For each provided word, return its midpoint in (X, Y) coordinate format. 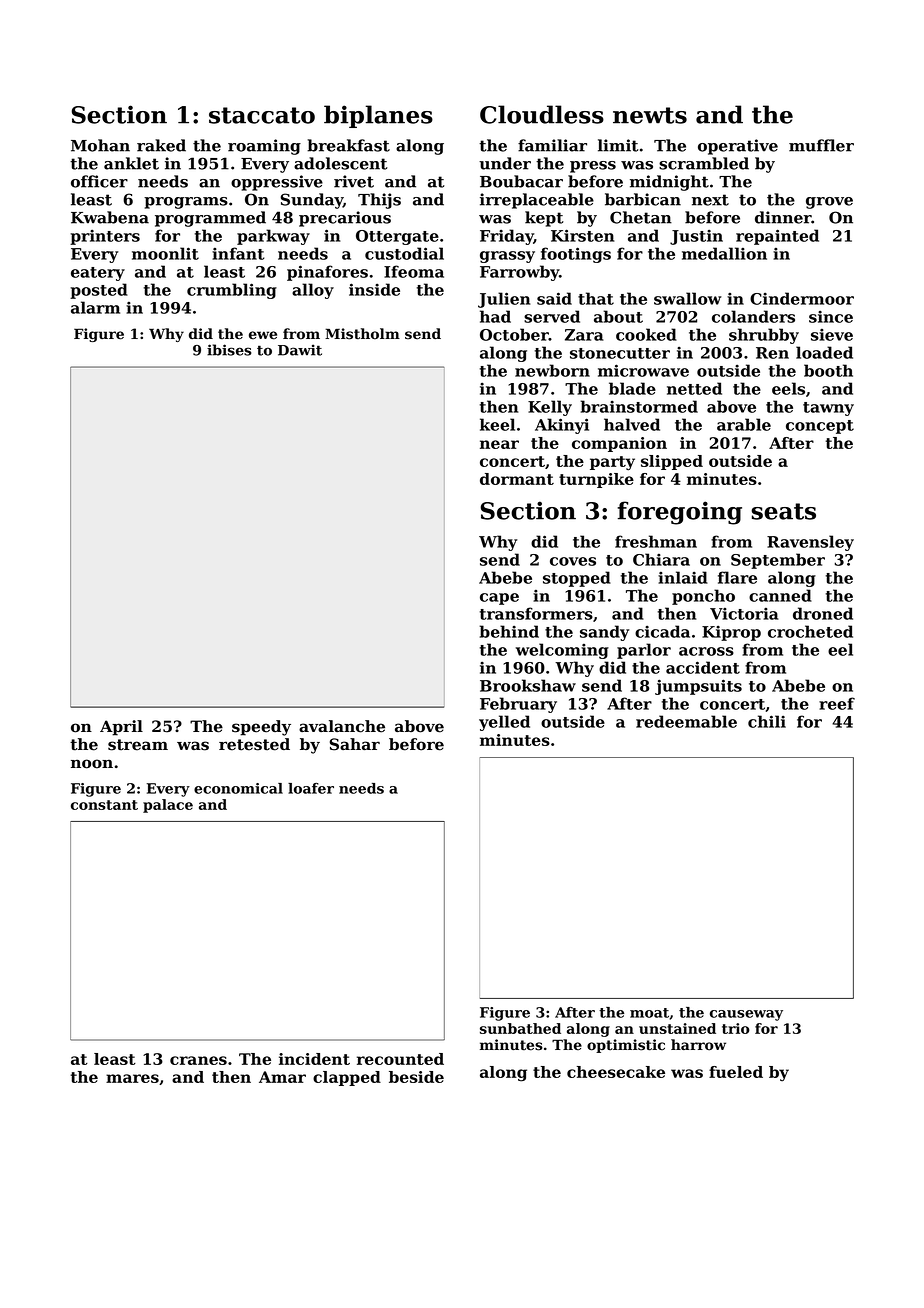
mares (132, 1078)
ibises (229, 350)
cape (499, 599)
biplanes (378, 116)
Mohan (100, 145)
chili (767, 721)
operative (738, 147)
